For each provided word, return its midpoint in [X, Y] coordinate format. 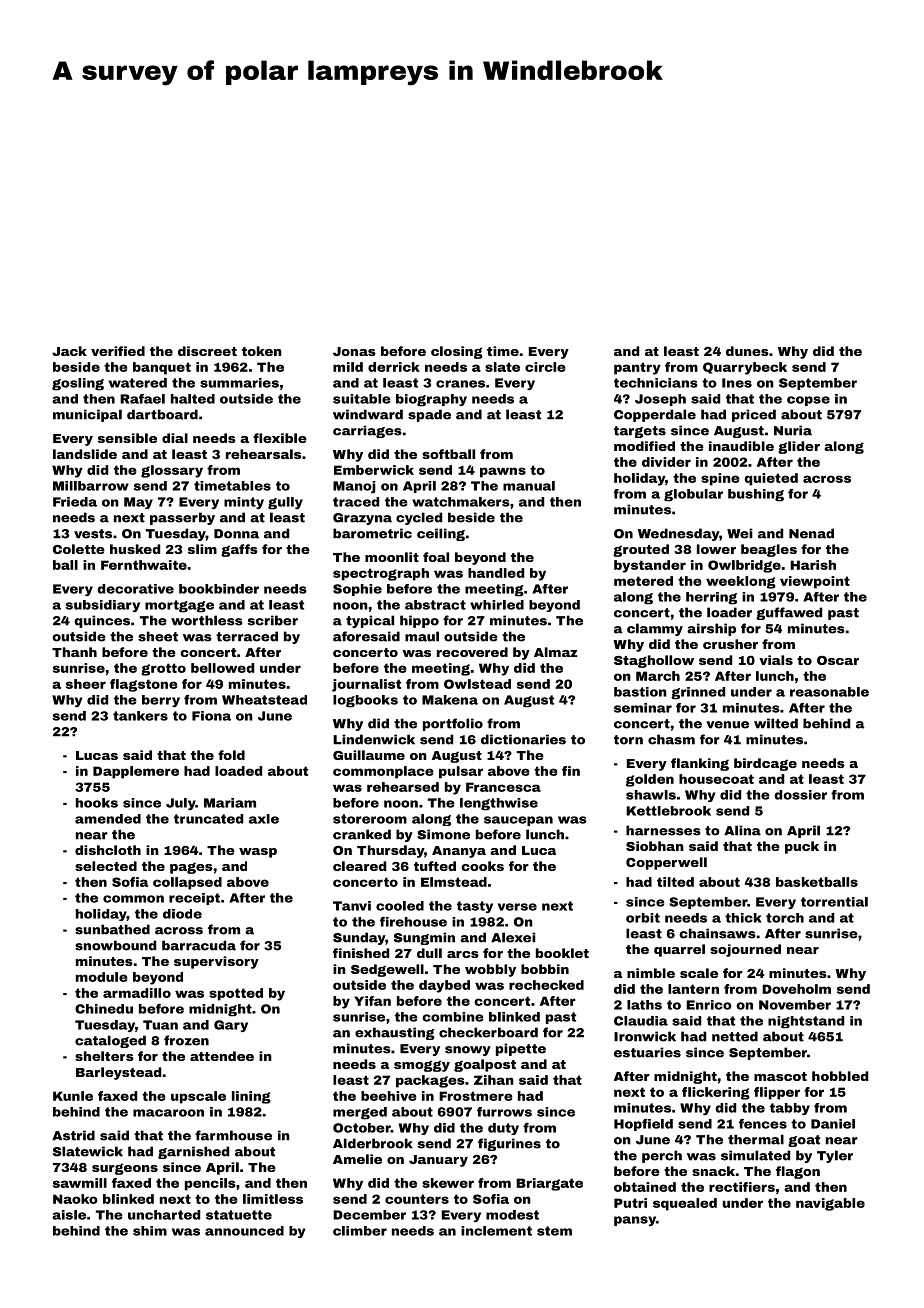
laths [644, 1005]
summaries [239, 383]
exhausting [395, 1033]
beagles [769, 550]
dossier [801, 795]
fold [231, 755]
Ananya [459, 852]
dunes [747, 351]
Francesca [503, 787]
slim [202, 549]
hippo [419, 621]
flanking [700, 764]
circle [545, 367]
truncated [208, 819]
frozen [186, 1040]
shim [150, 1231]
